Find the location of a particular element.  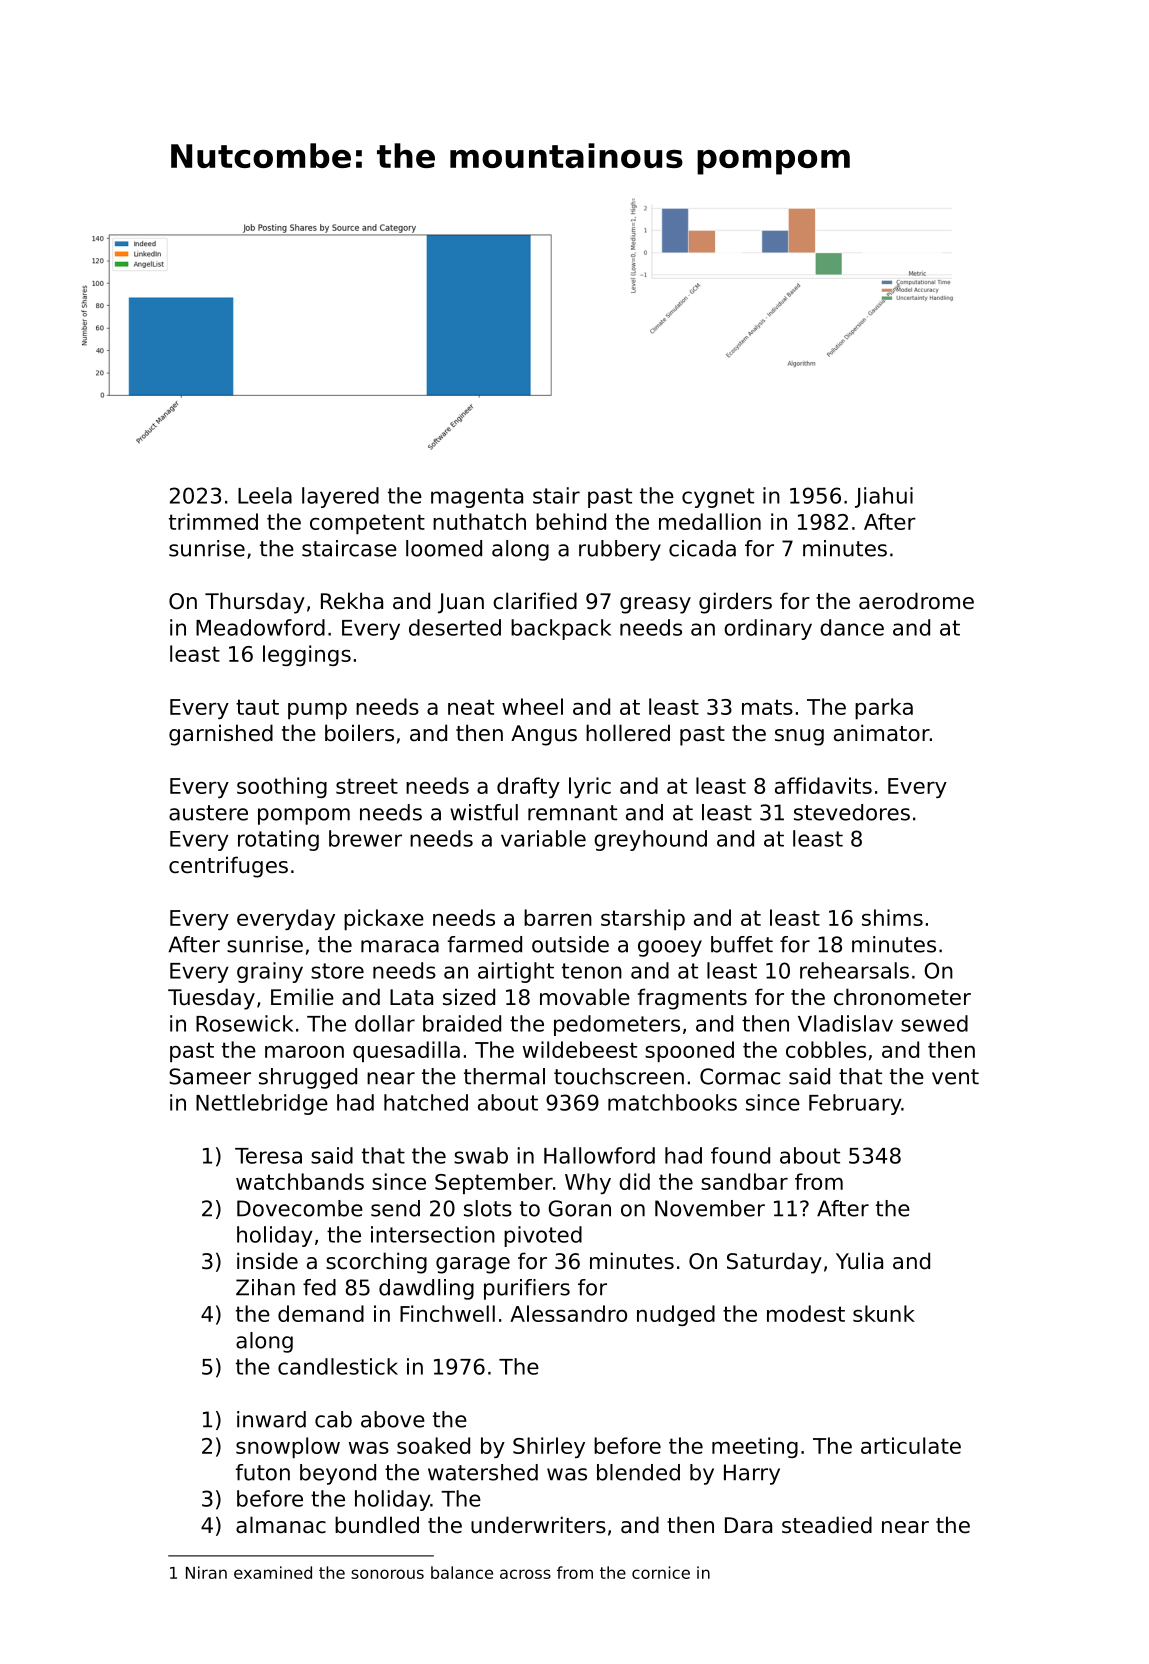

layered is located at coordinates (340, 497).
